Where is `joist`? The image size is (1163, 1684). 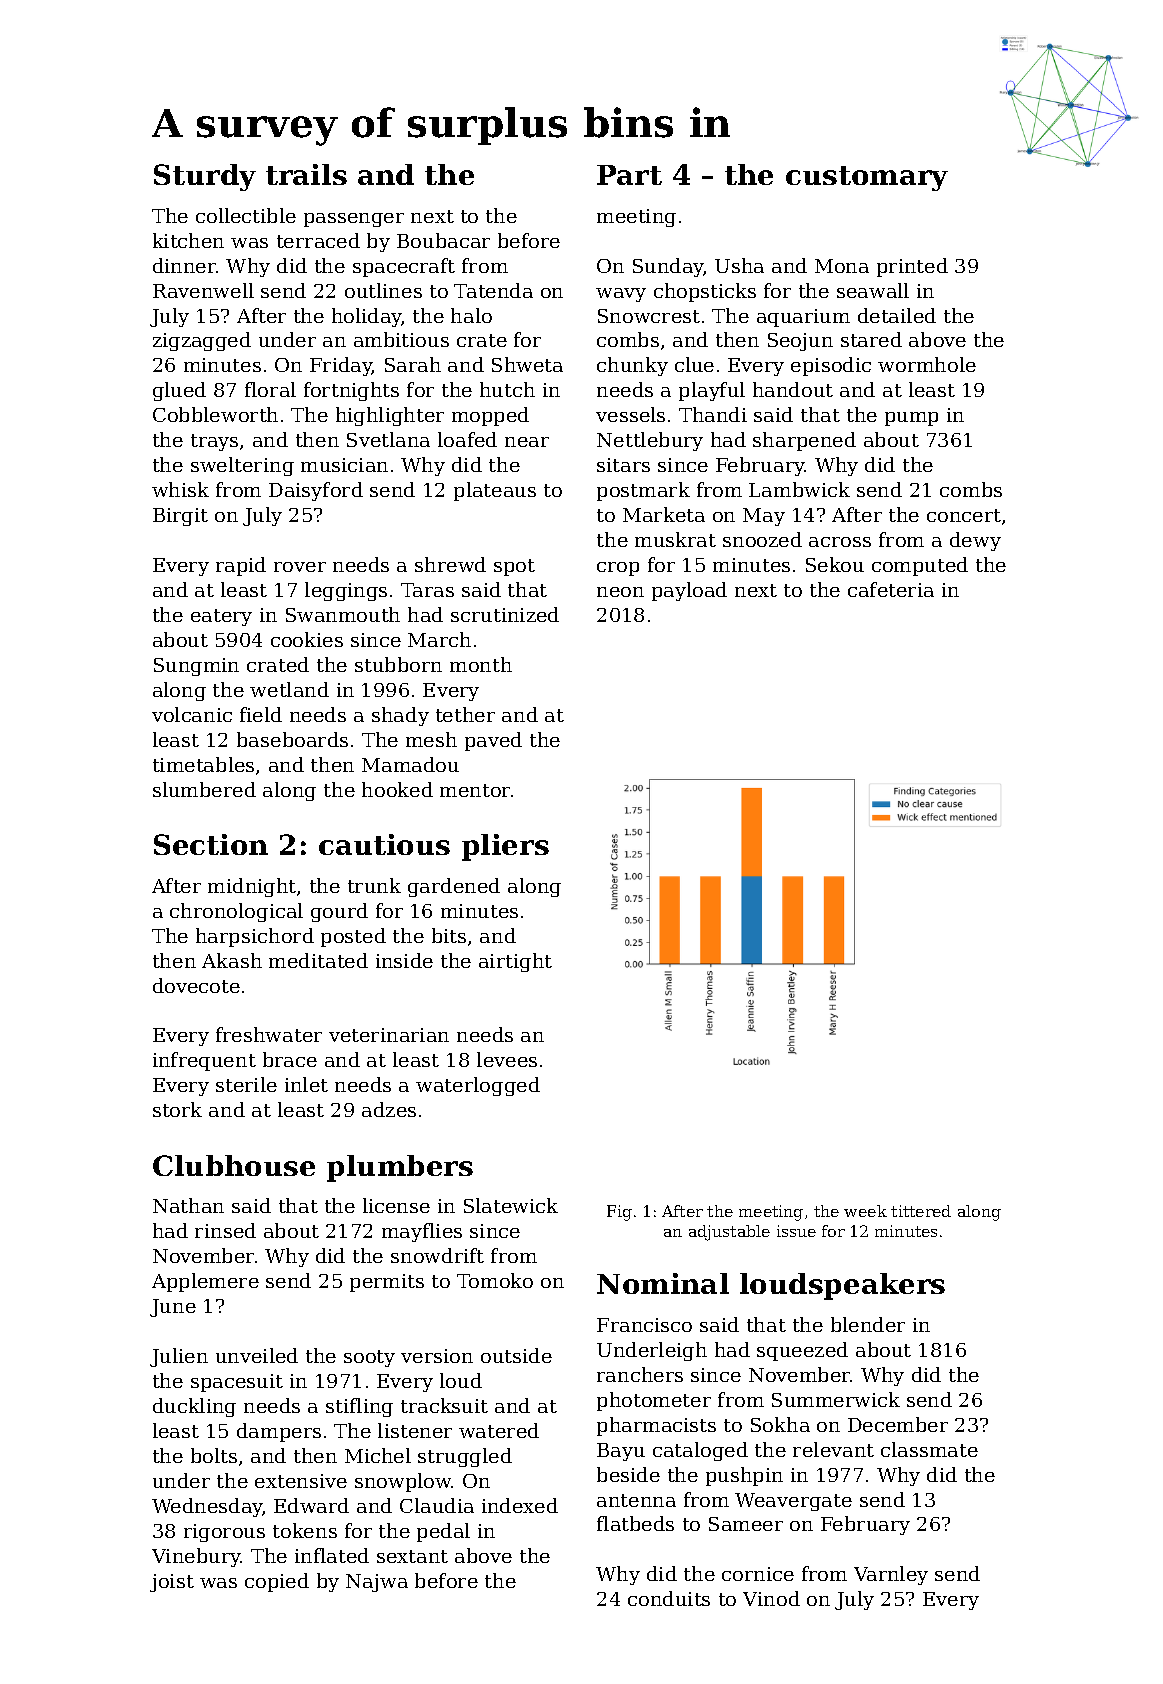
joist is located at coordinates (172, 1583).
